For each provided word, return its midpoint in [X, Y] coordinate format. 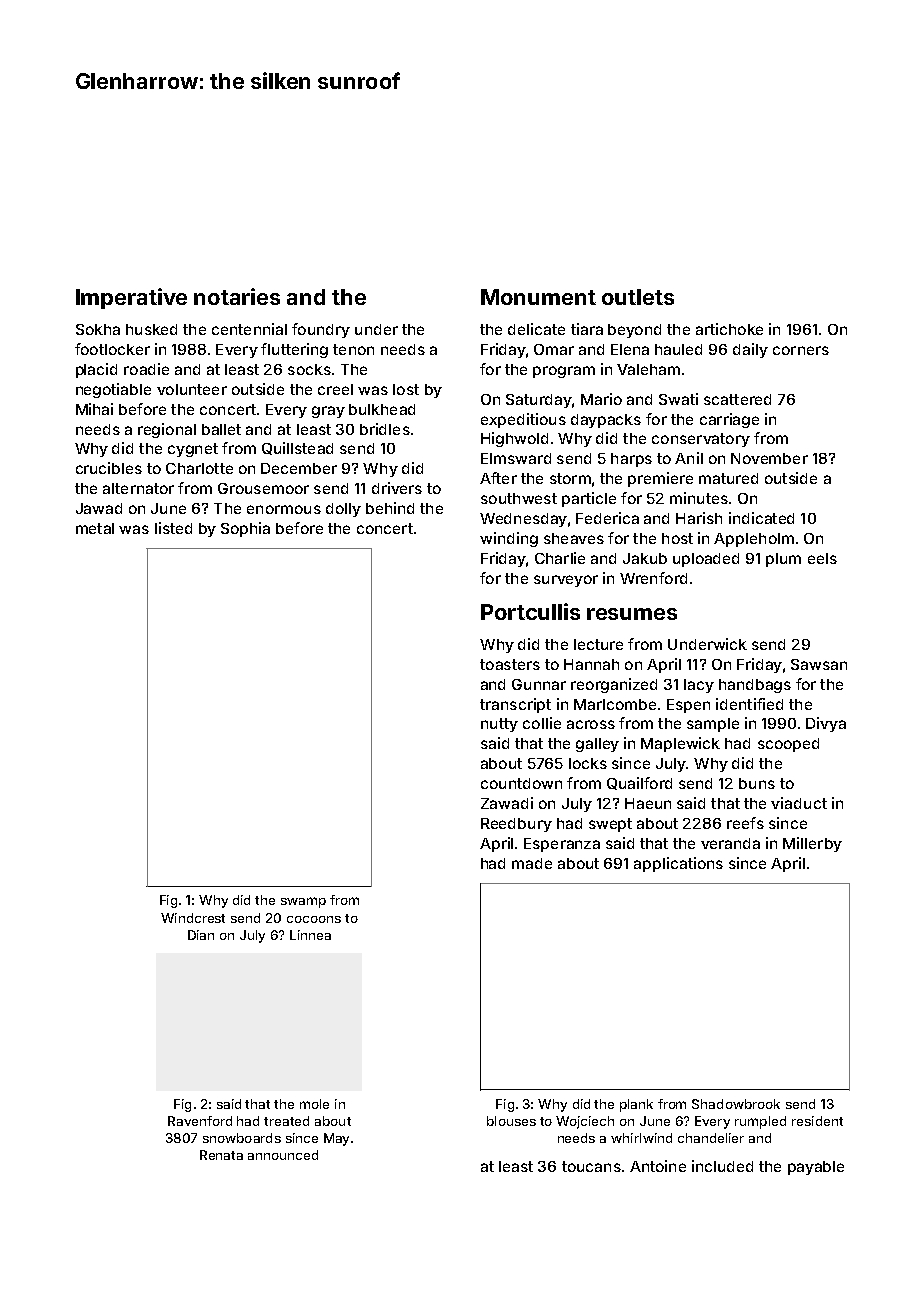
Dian [201, 935]
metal [95, 528]
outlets [638, 297]
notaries [237, 296]
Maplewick [680, 744]
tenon [353, 349]
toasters [510, 664]
